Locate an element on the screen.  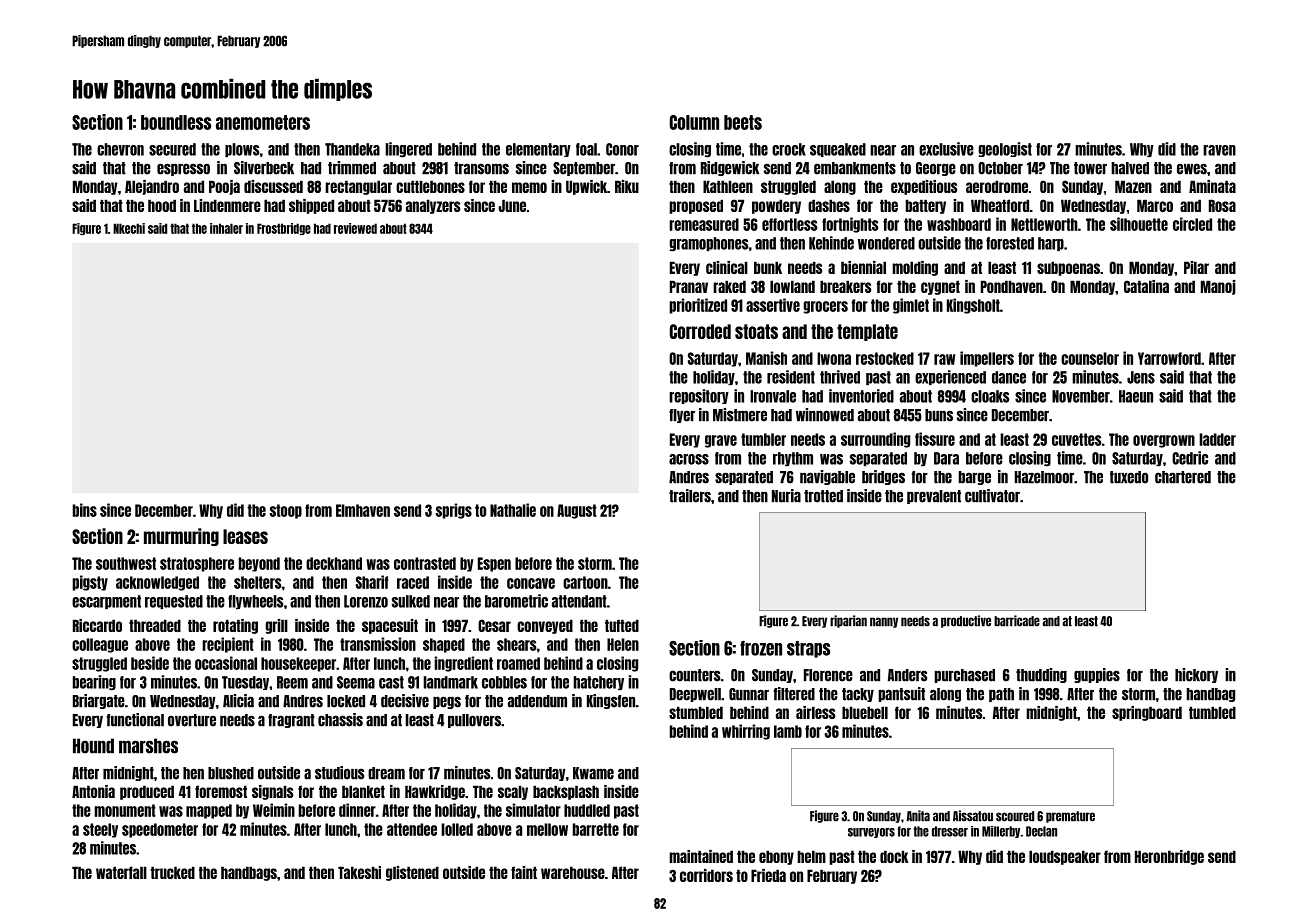
molding is located at coordinates (915, 268).
